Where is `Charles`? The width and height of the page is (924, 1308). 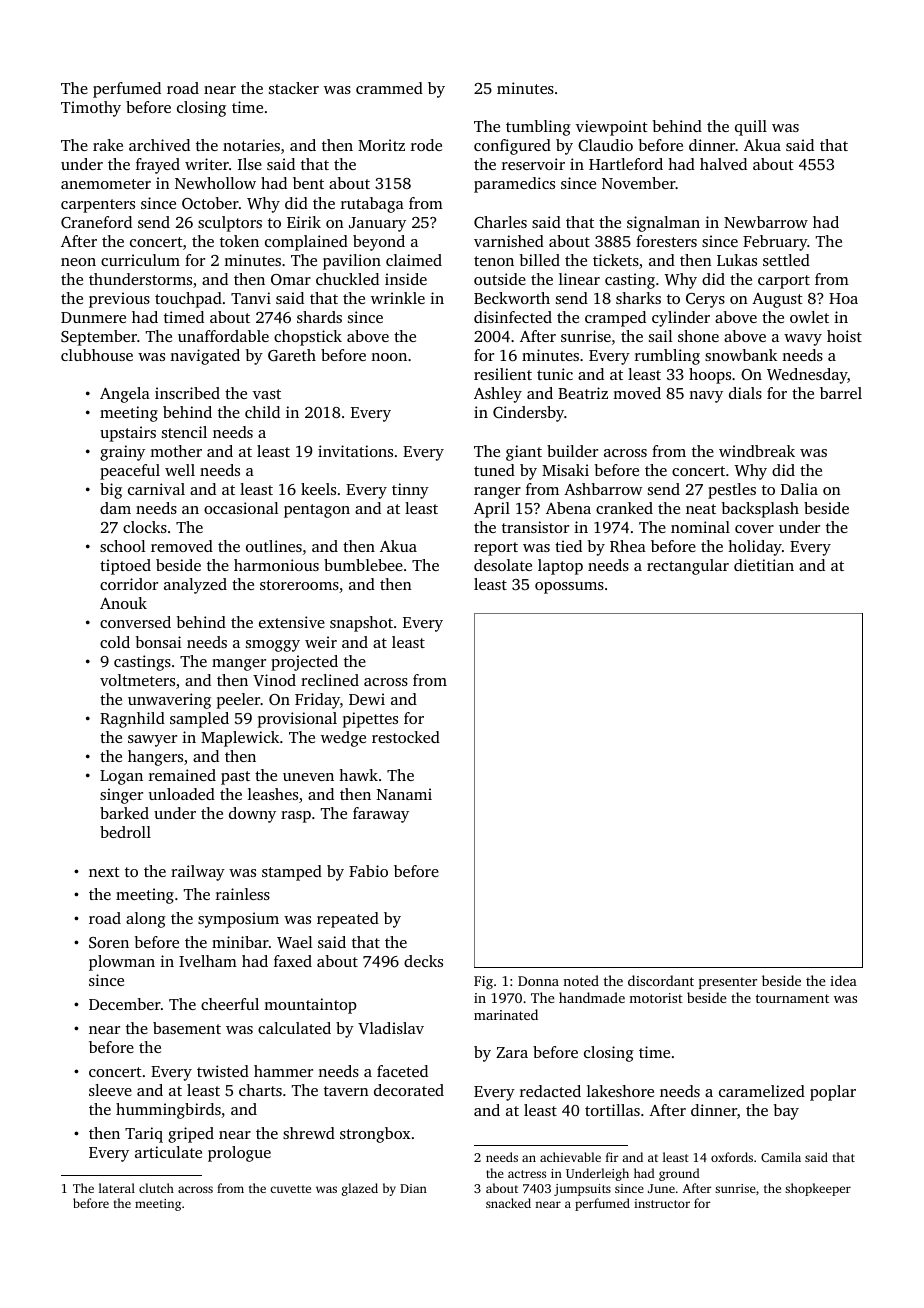
Charles is located at coordinates (500, 222).
